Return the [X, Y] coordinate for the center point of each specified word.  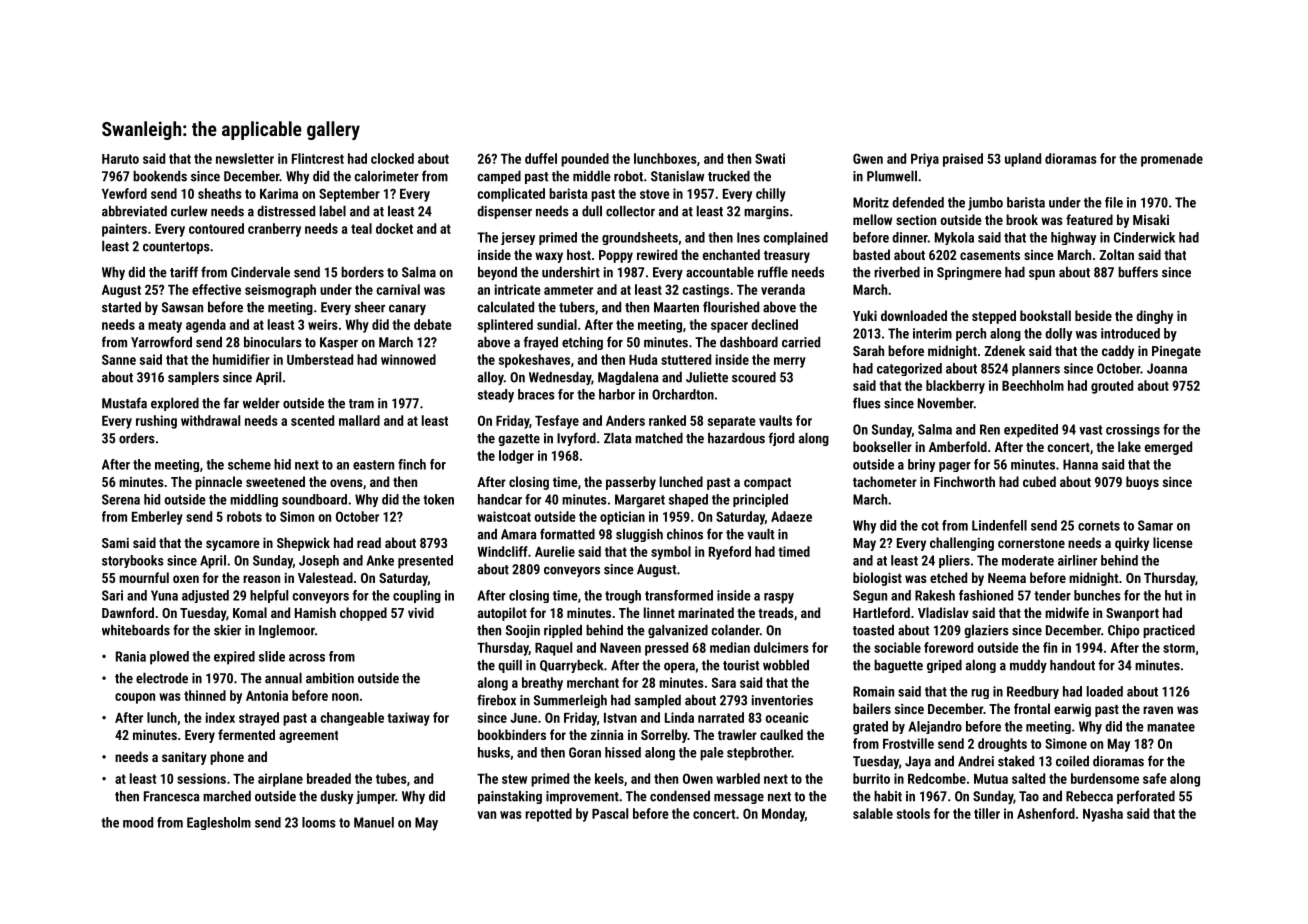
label [333, 211]
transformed [679, 595]
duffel [541, 158]
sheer [369, 307]
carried [801, 342]
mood [138, 822]
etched [948, 577]
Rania [131, 656]
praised [963, 160]
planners [1036, 369]
